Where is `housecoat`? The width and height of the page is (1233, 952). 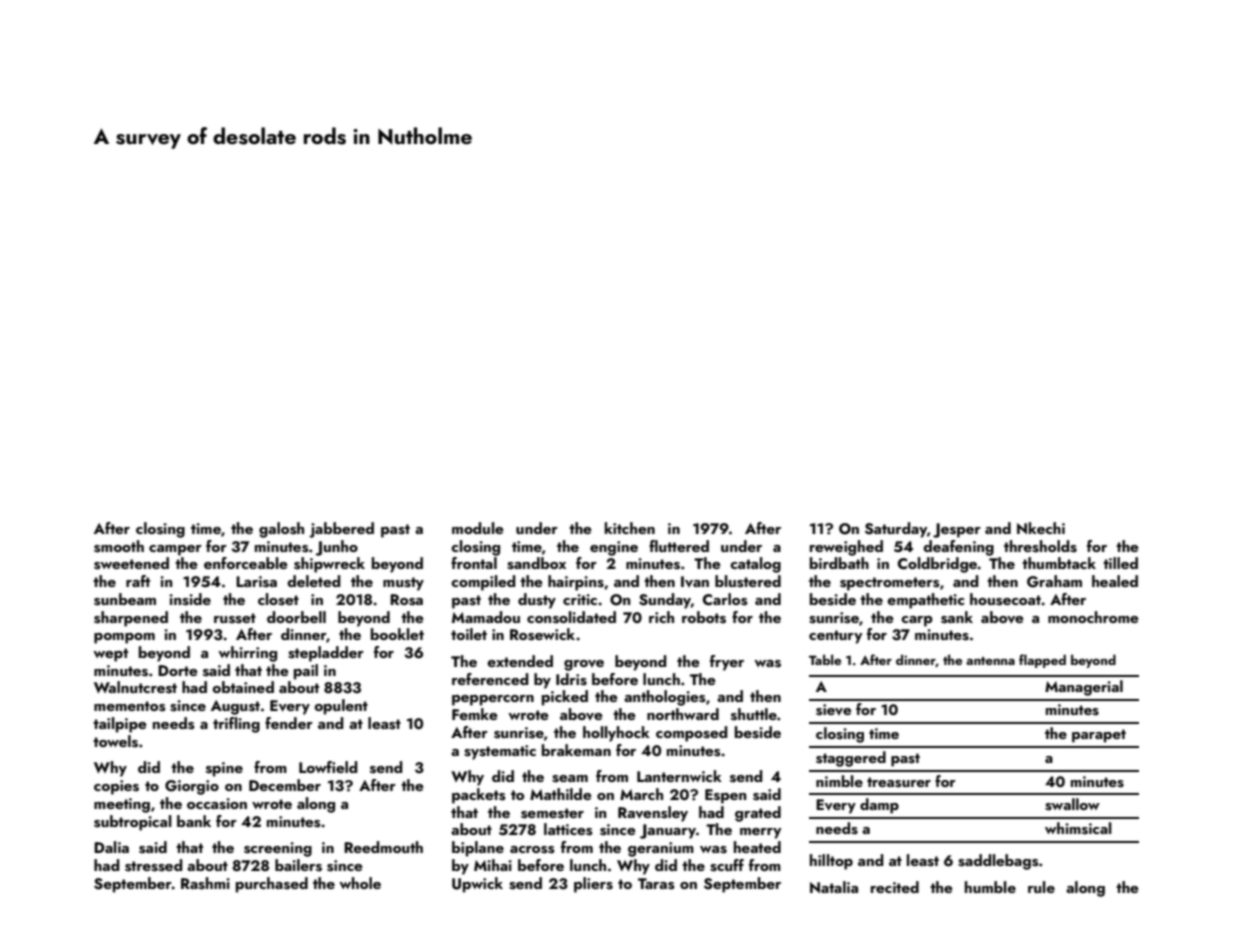 housecoat is located at coordinates (1005, 599).
